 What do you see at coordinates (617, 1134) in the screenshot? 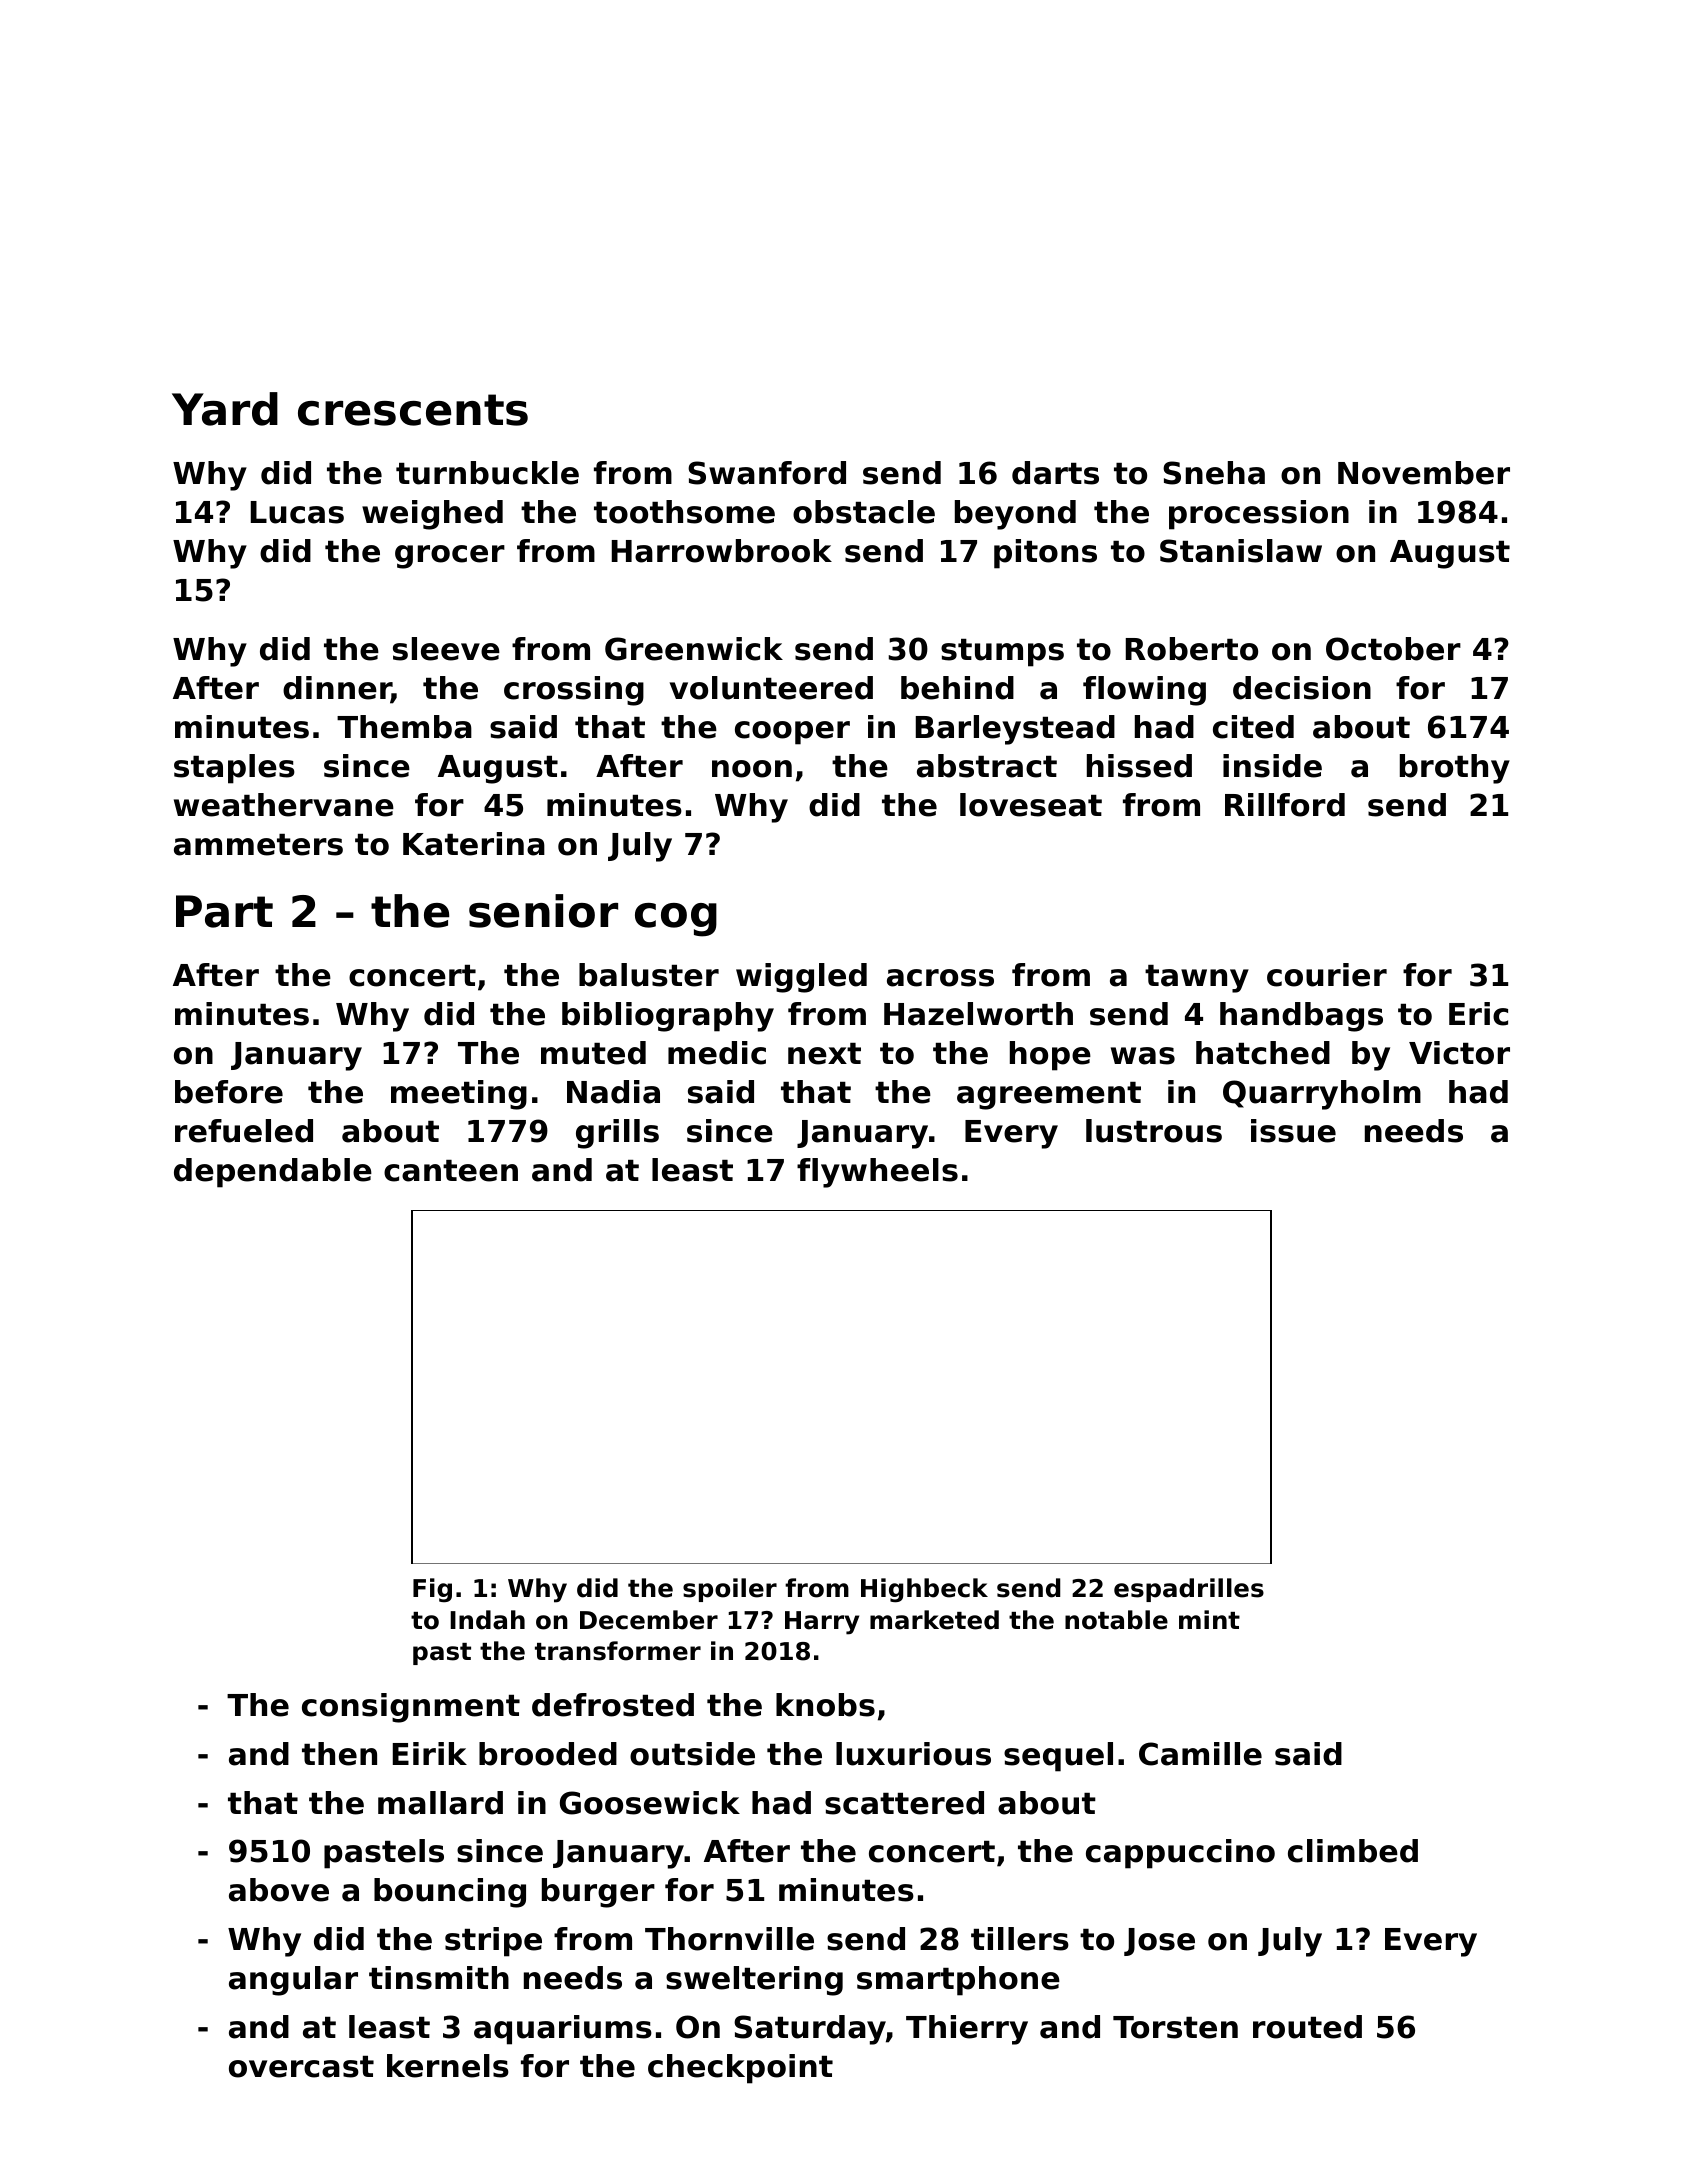
I see `grills` at bounding box center [617, 1134].
